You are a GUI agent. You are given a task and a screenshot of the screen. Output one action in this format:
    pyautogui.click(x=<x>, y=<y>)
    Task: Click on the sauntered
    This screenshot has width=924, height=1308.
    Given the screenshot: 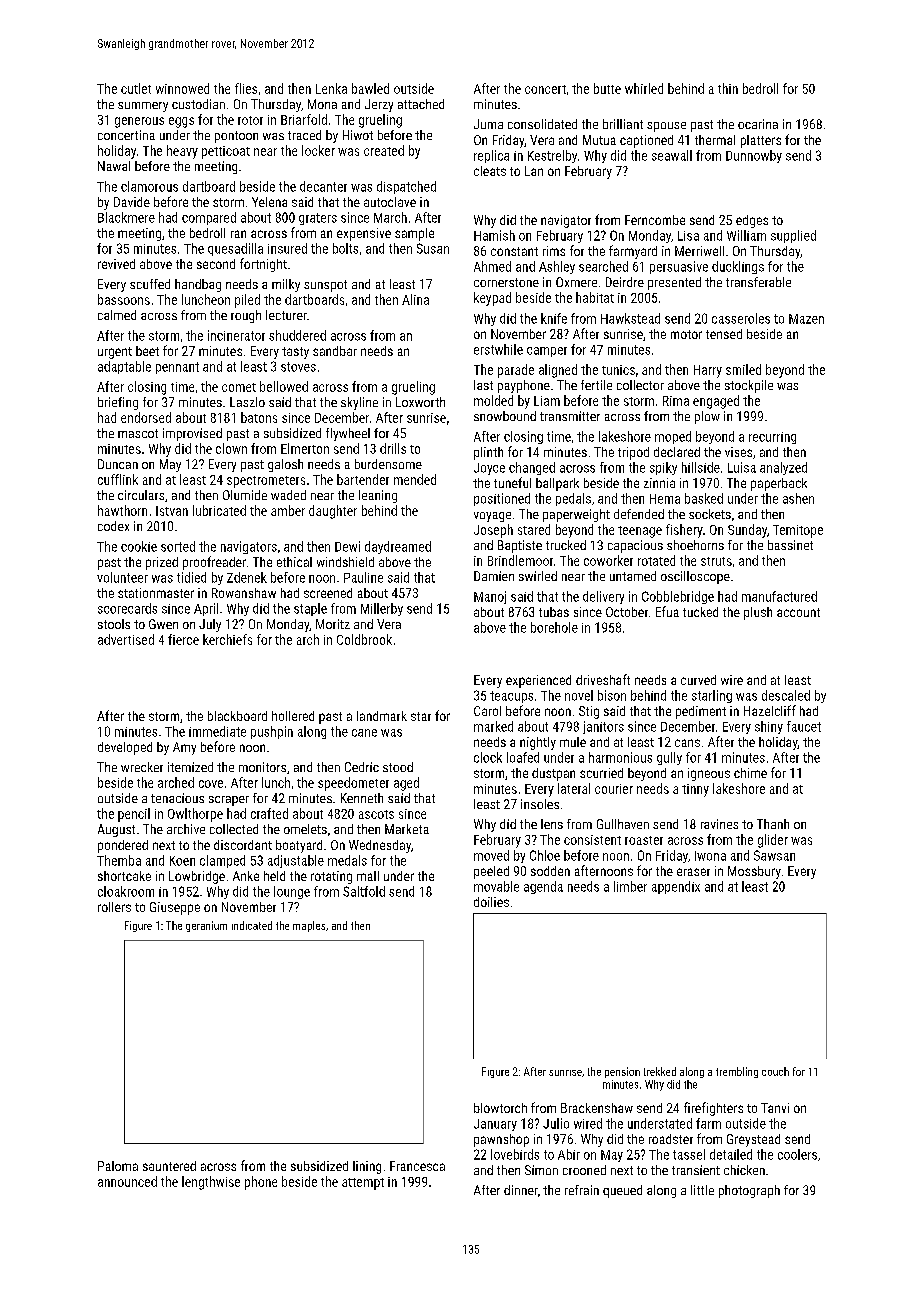 What is the action you would take?
    pyautogui.click(x=169, y=1166)
